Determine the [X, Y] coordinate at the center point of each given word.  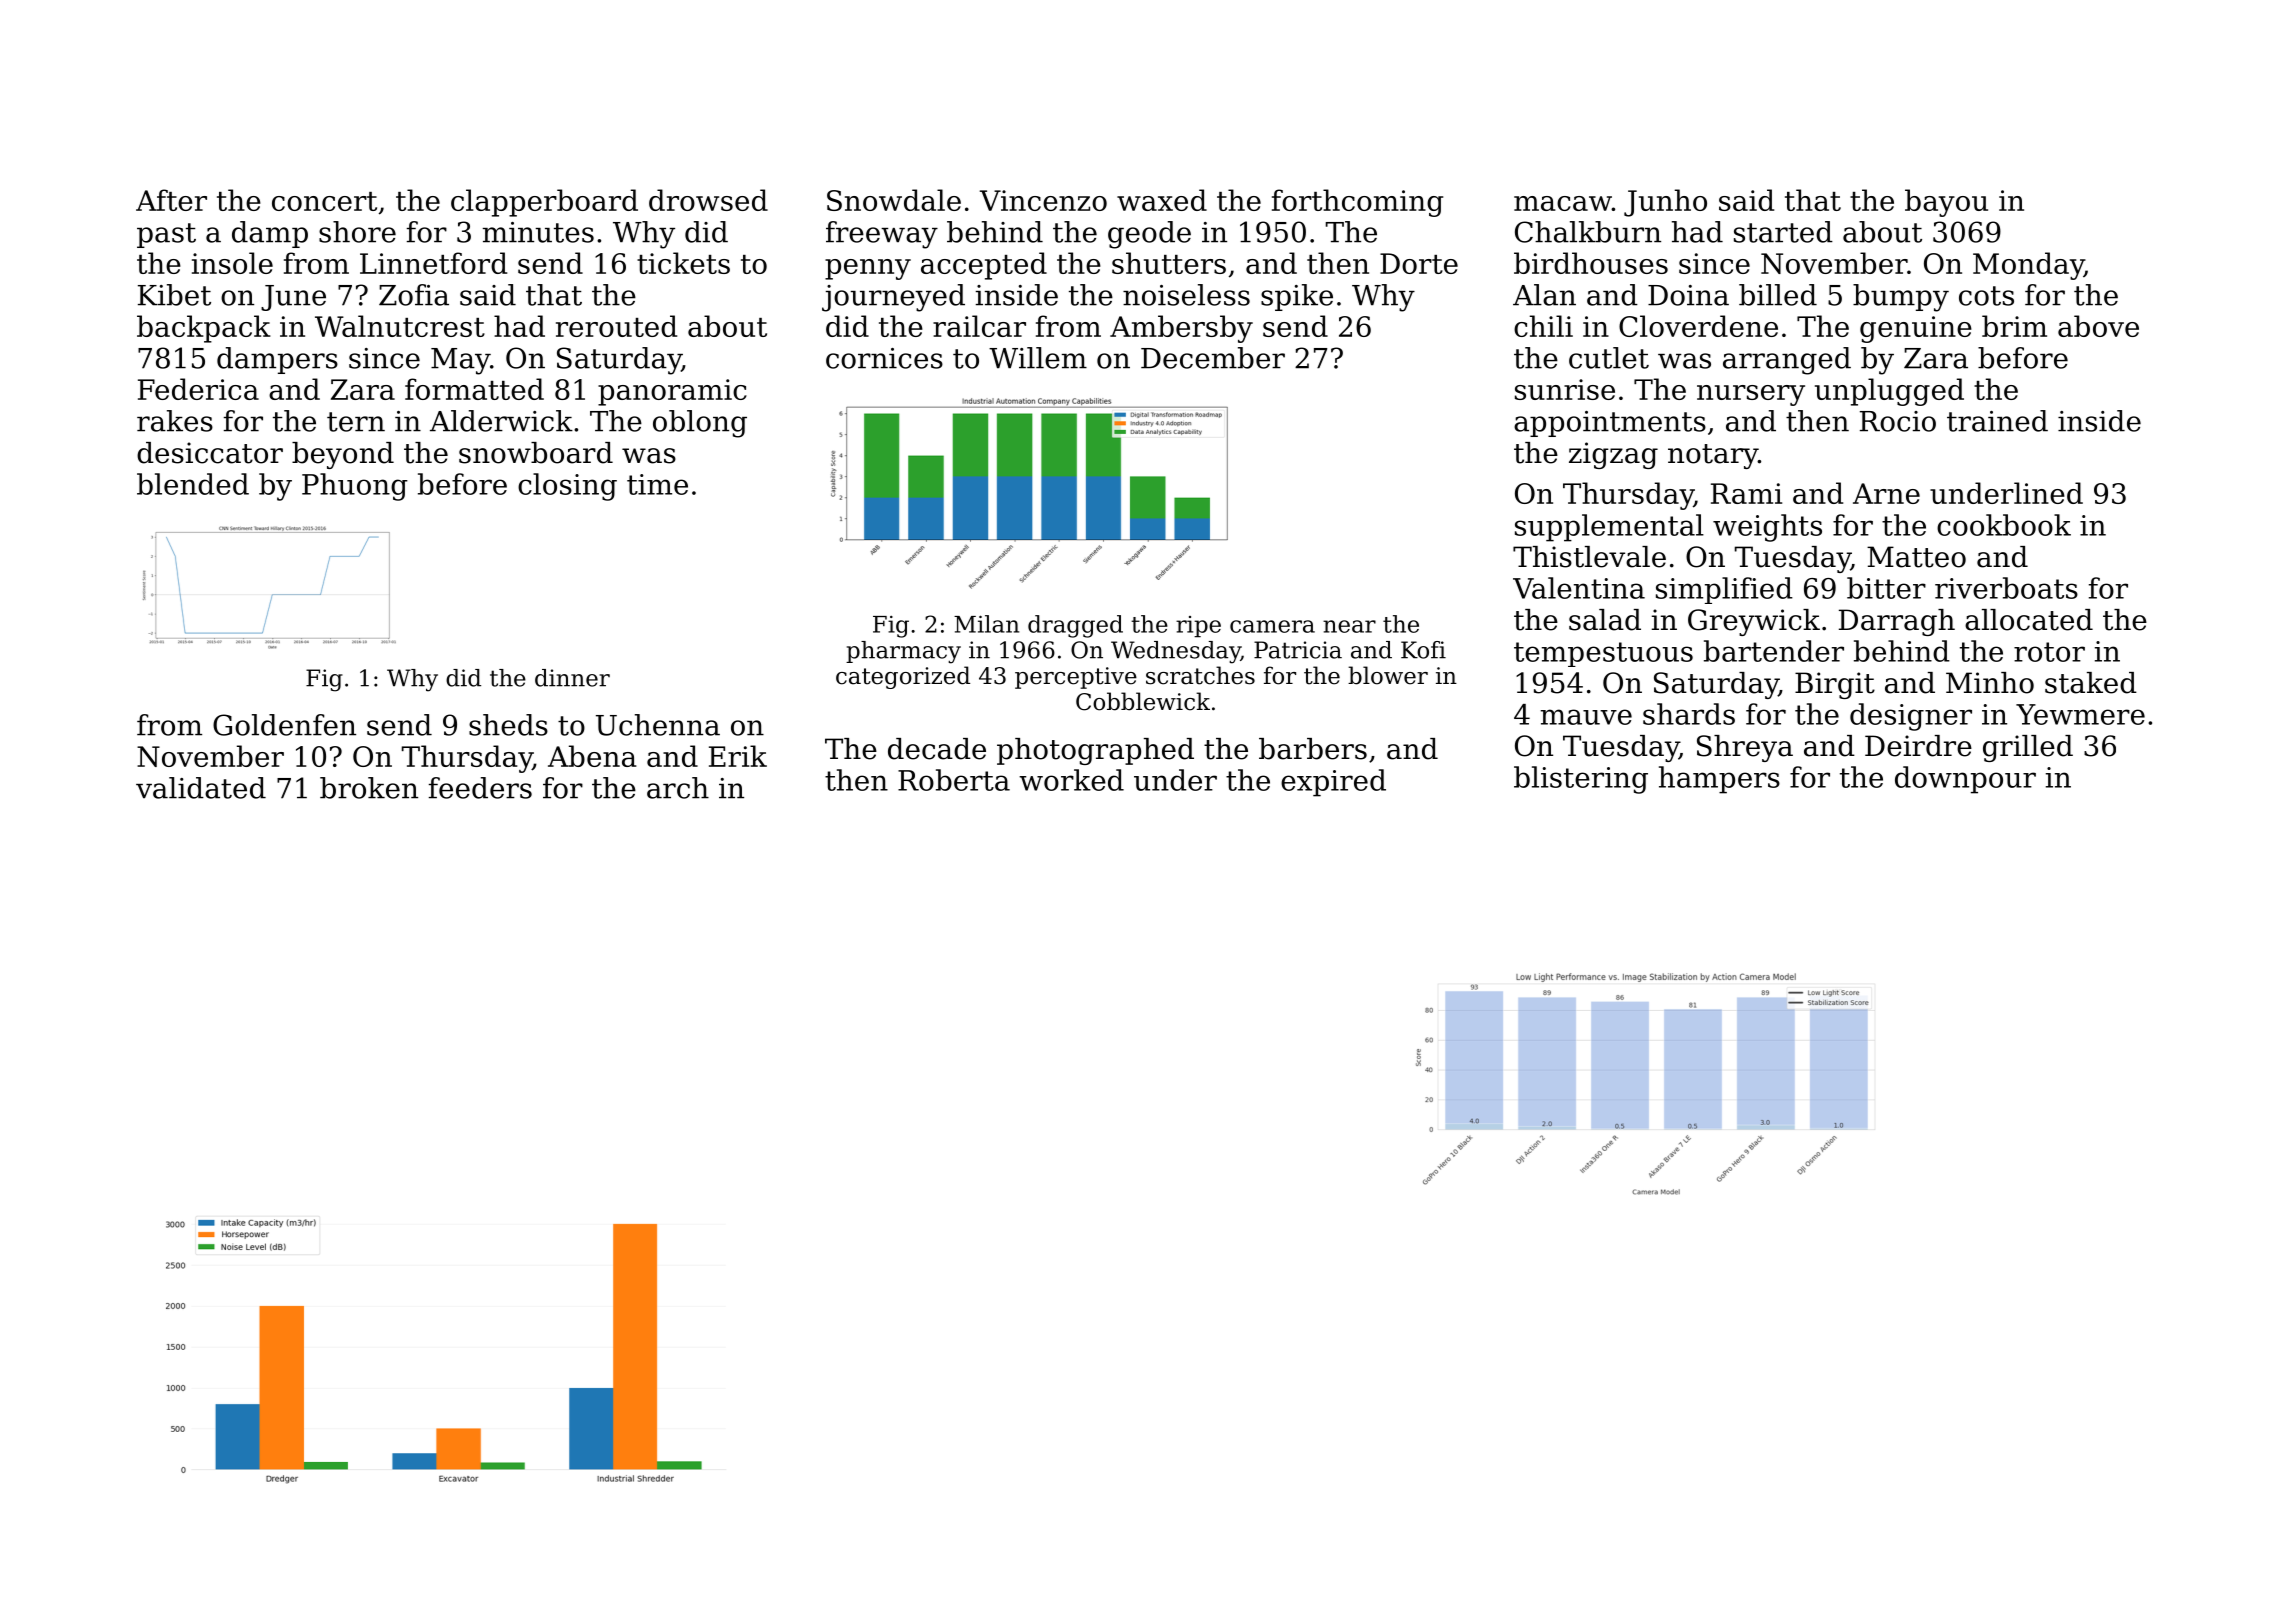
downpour [1965, 780]
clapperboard [544, 203]
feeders [480, 788]
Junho [1665, 203]
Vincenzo [1043, 200]
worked [1071, 780]
